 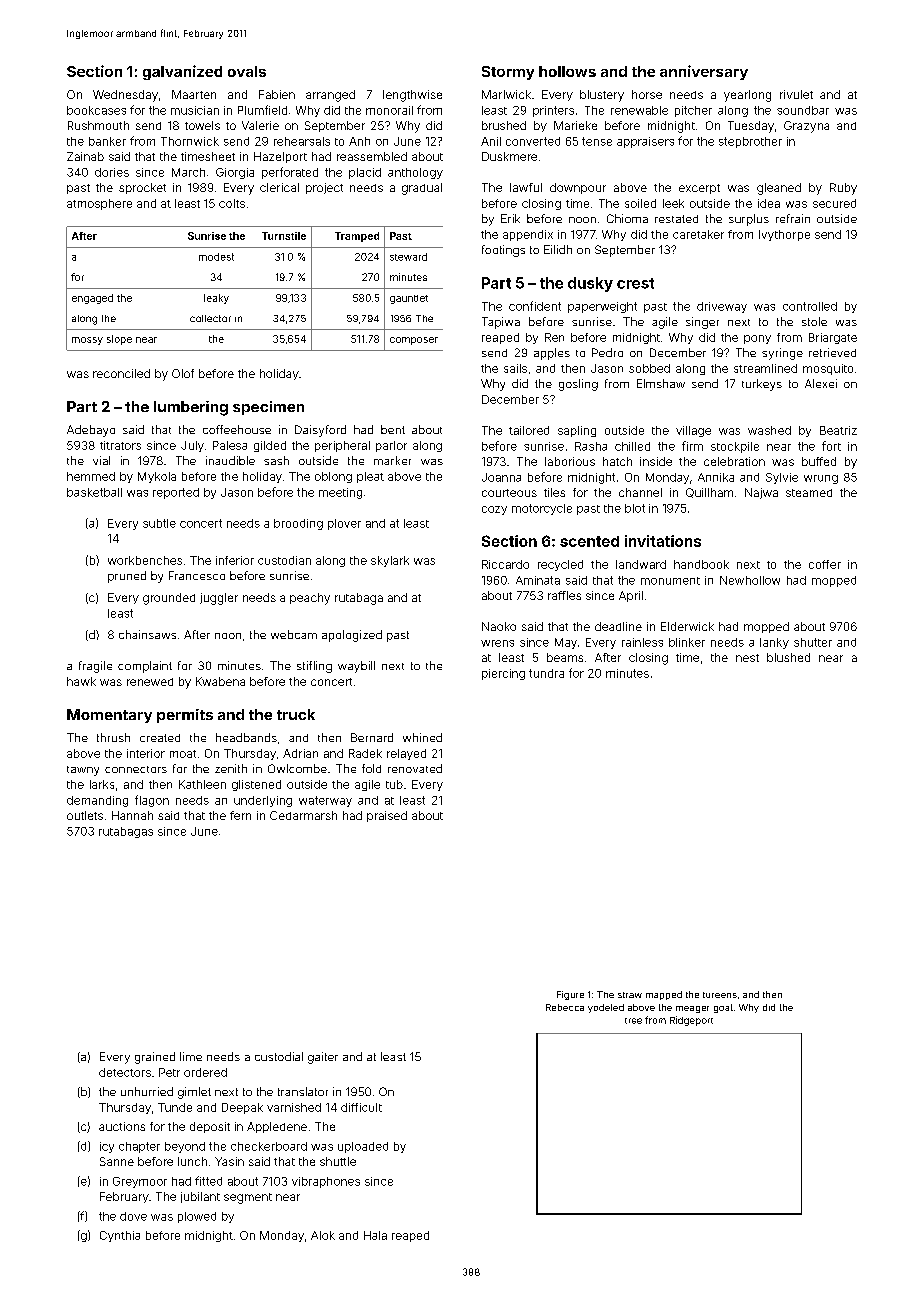 What do you see at coordinates (408, 257) in the screenshot?
I see `steward` at bounding box center [408, 257].
